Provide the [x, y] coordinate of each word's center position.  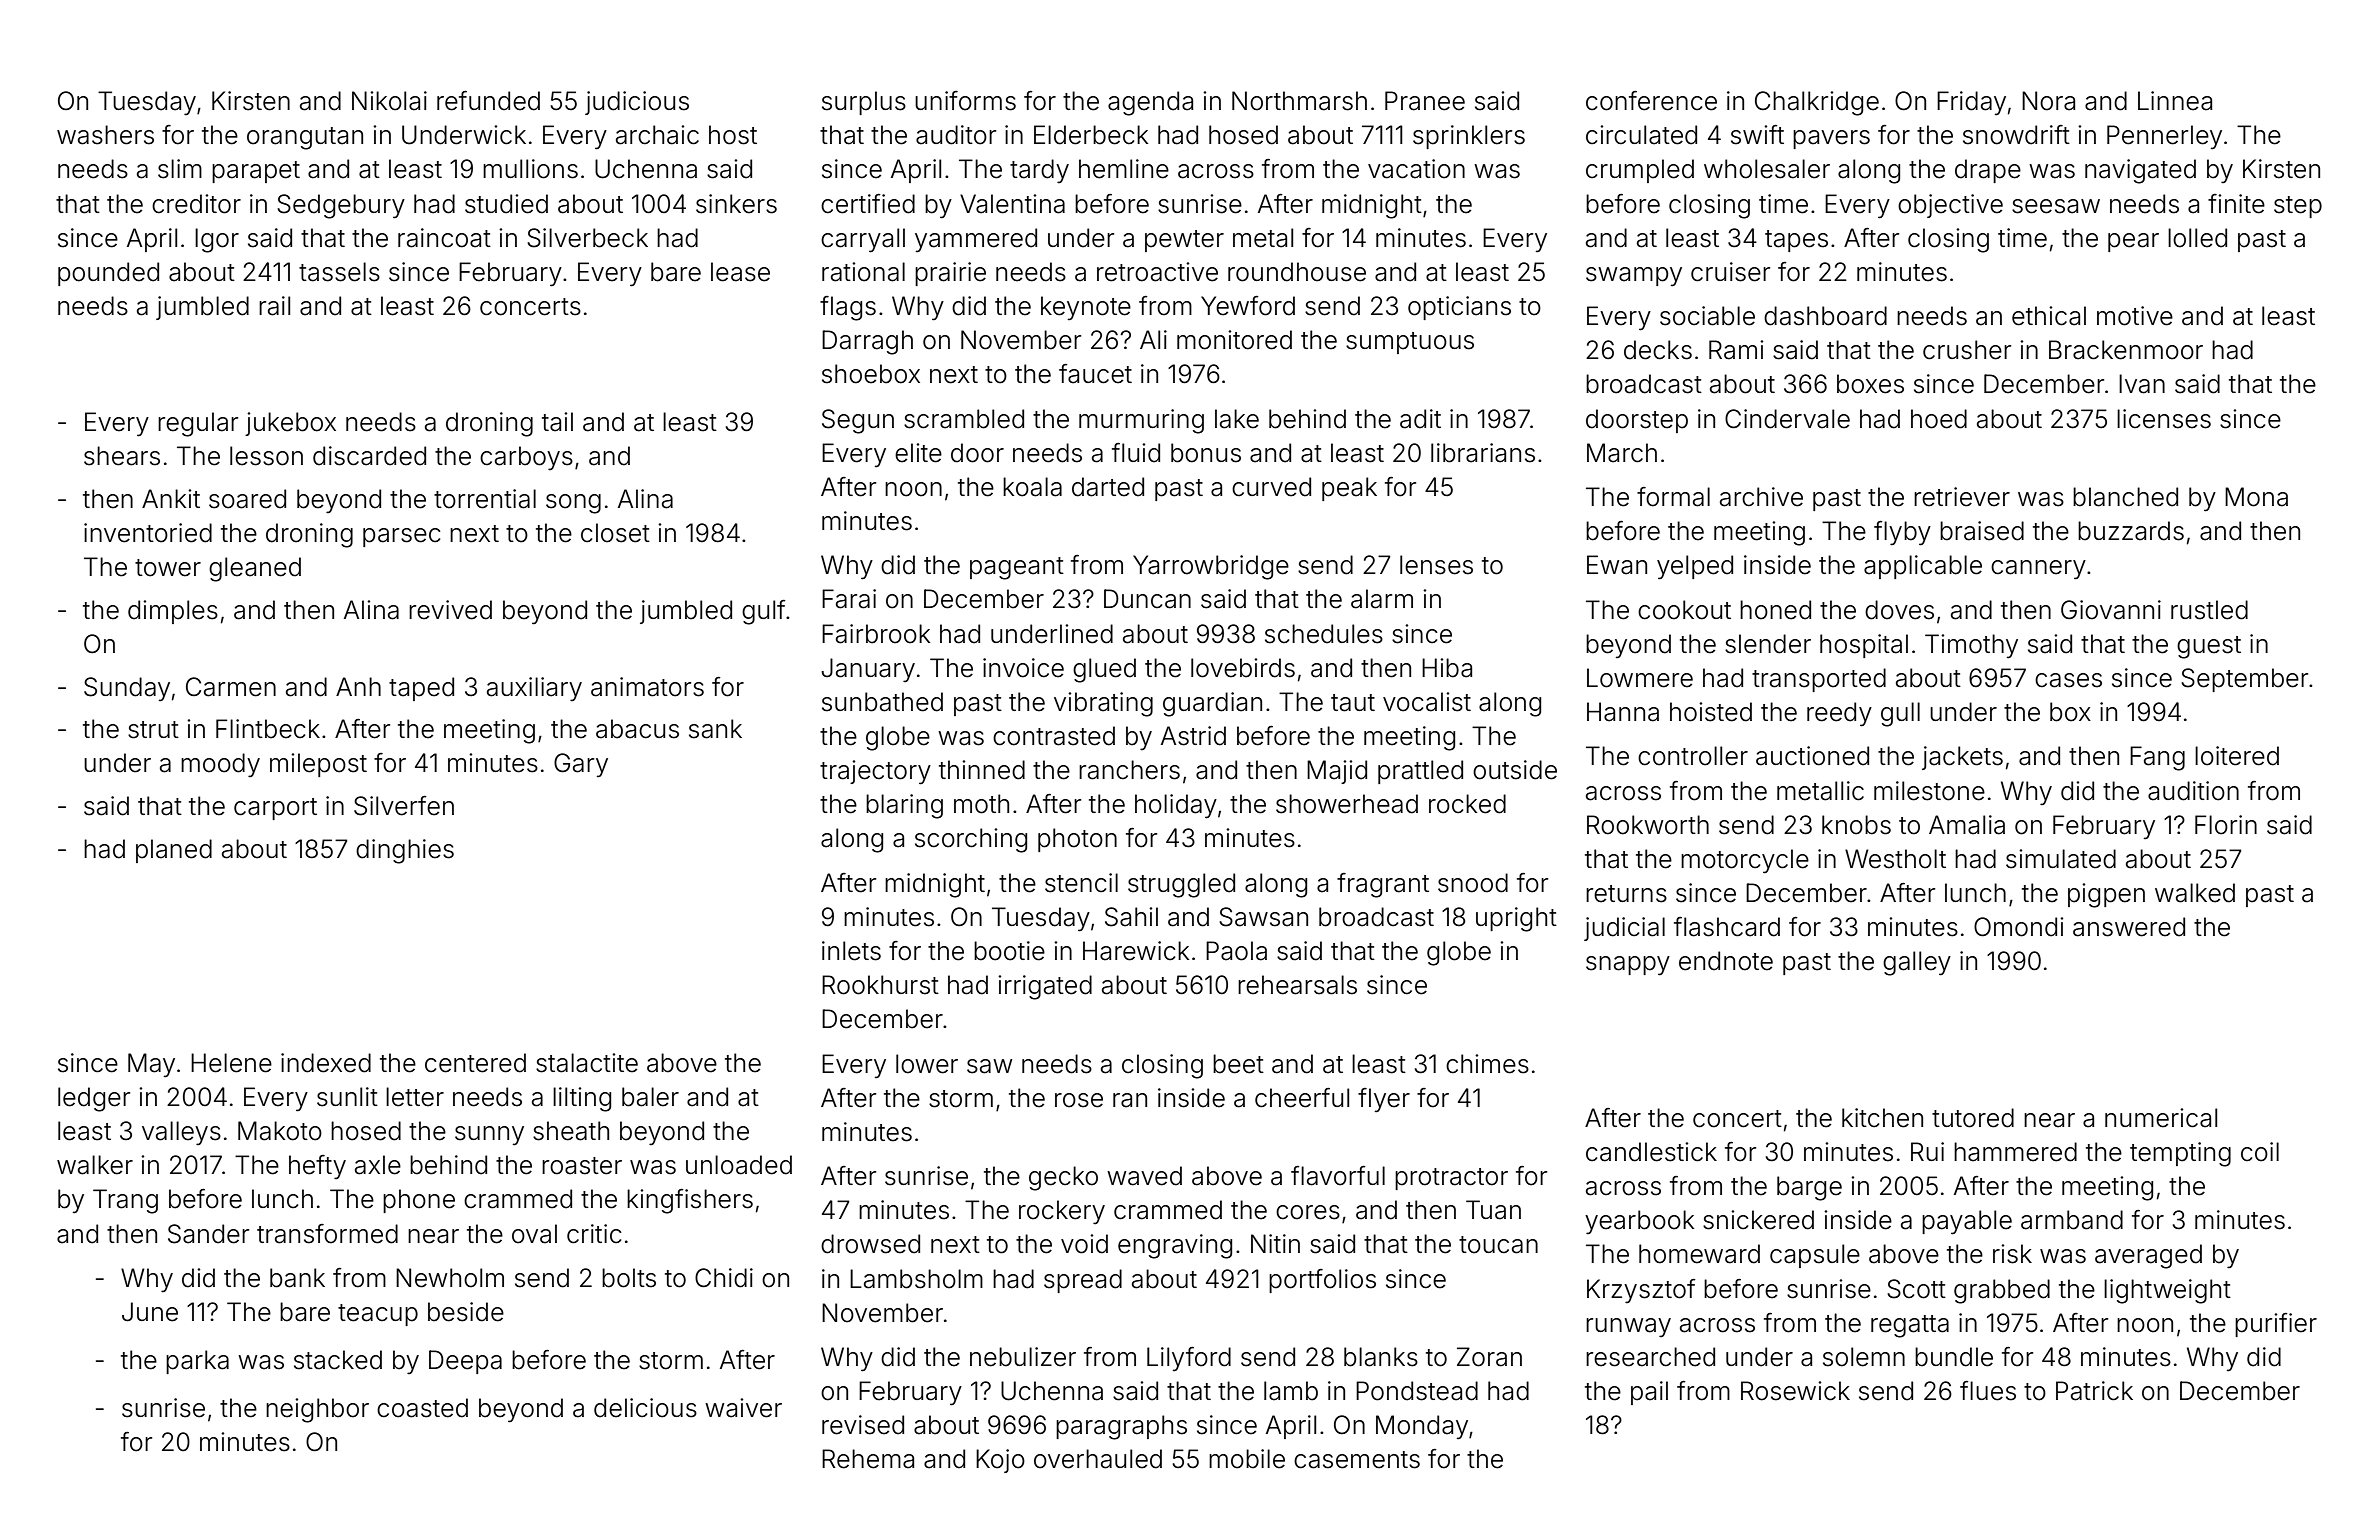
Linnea [2175, 101]
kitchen [1882, 1118]
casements [1357, 1460]
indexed [326, 1063]
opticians [1459, 308]
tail [557, 422]
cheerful [1302, 1098]
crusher [1967, 350]
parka [197, 1362]
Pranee [1425, 101]
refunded [488, 101]
